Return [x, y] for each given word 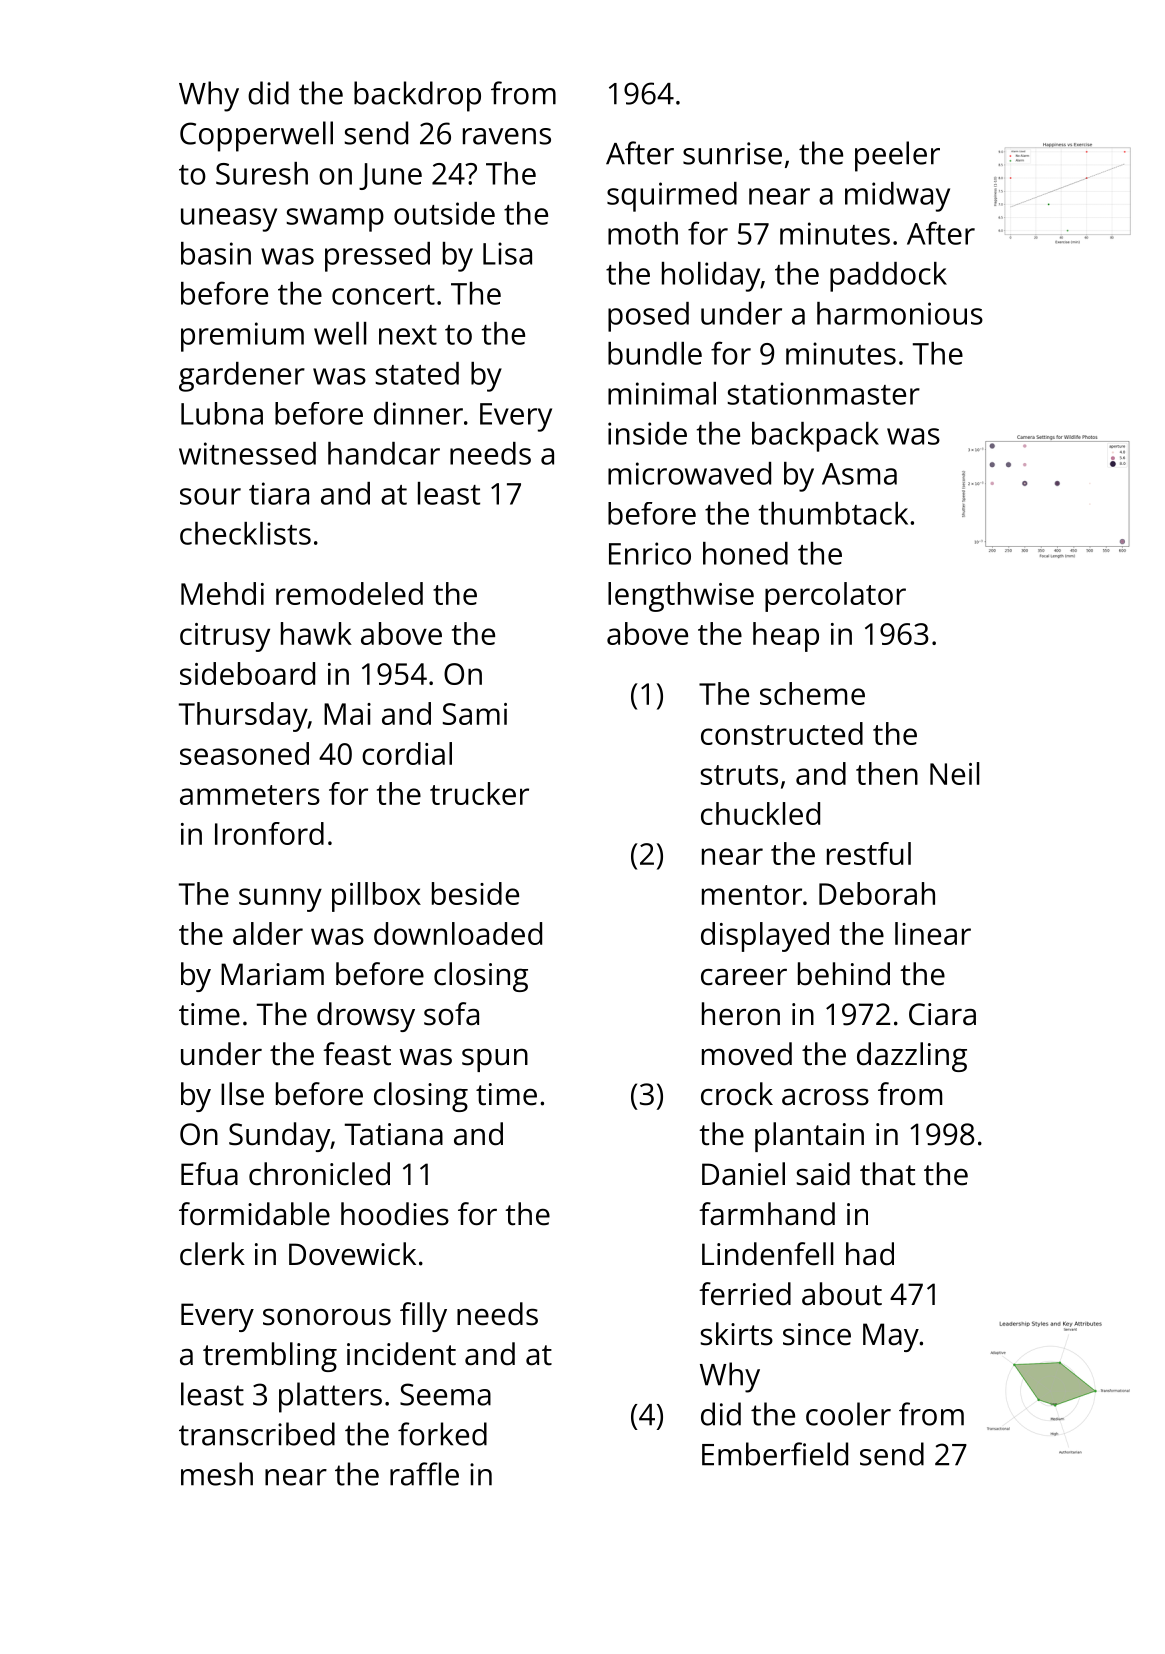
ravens [507, 136]
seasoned [244, 753]
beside [475, 893]
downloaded [458, 933]
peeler [897, 156]
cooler [848, 1414]
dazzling [912, 1057]
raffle [424, 1474]
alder [268, 933]
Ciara [942, 1014]
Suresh [262, 173]
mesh [217, 1474]
